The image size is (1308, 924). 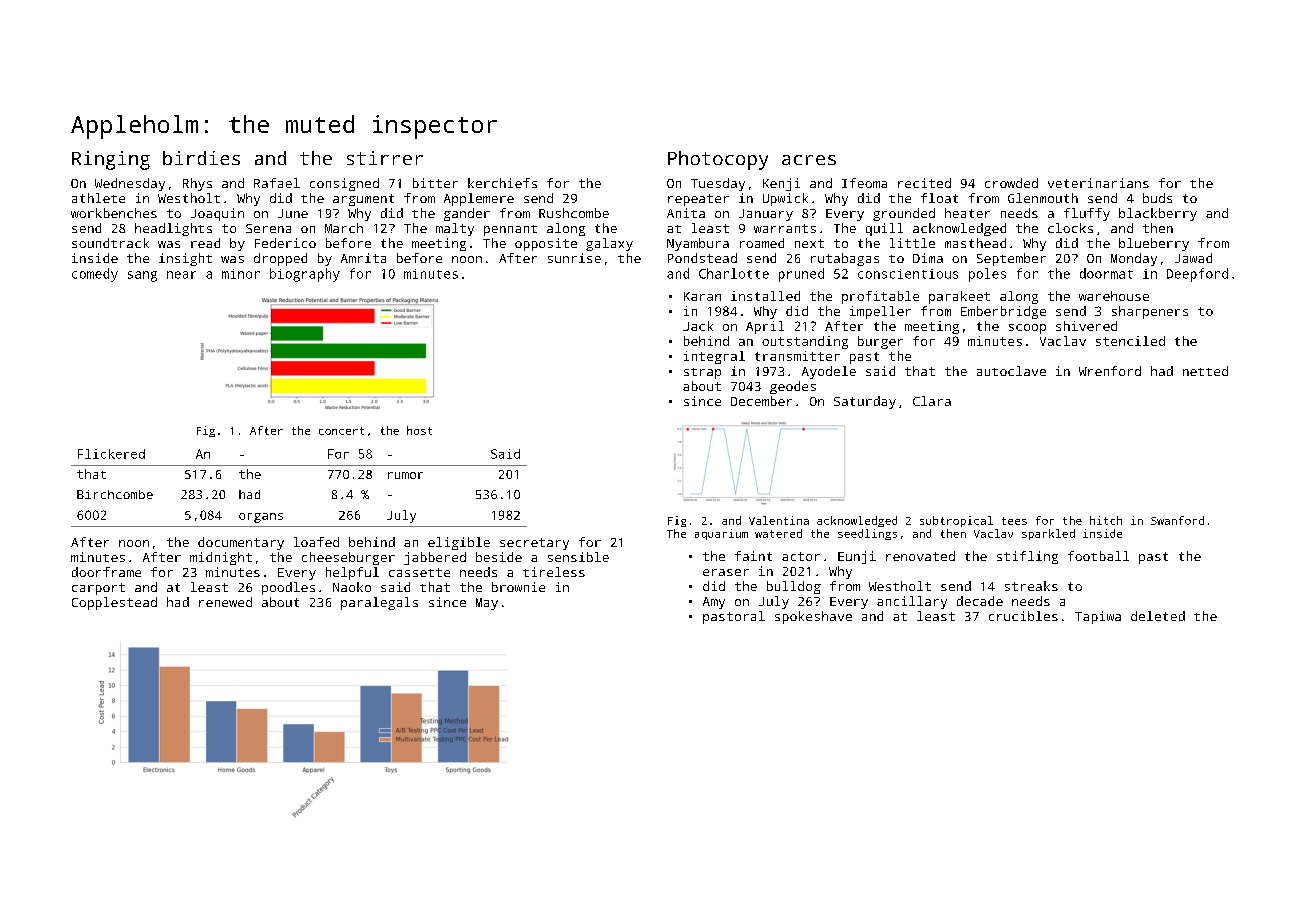 I want to click on Kenji, so click(x=781, y=184).
